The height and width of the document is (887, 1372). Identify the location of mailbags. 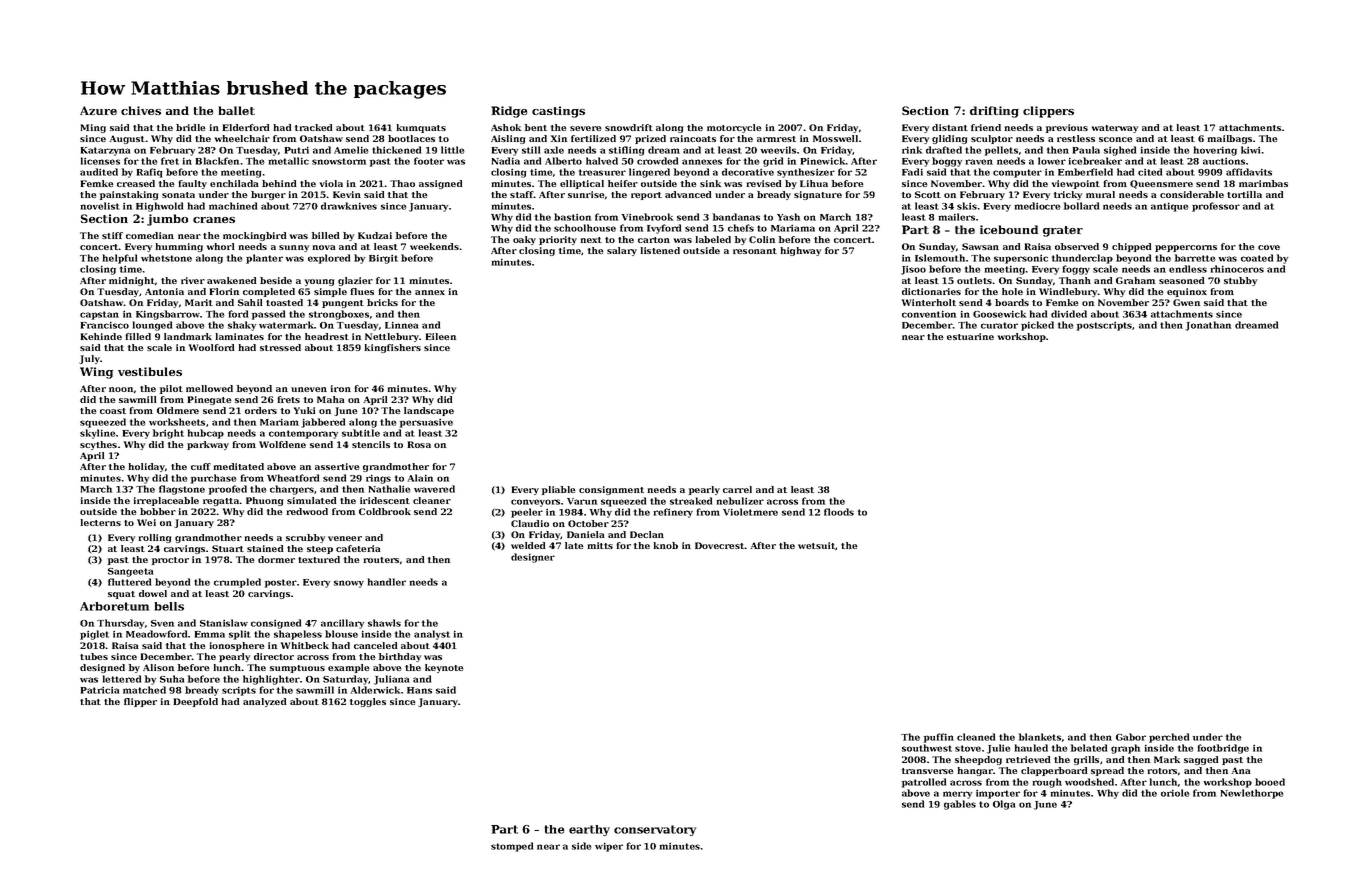
(1230, 139).
